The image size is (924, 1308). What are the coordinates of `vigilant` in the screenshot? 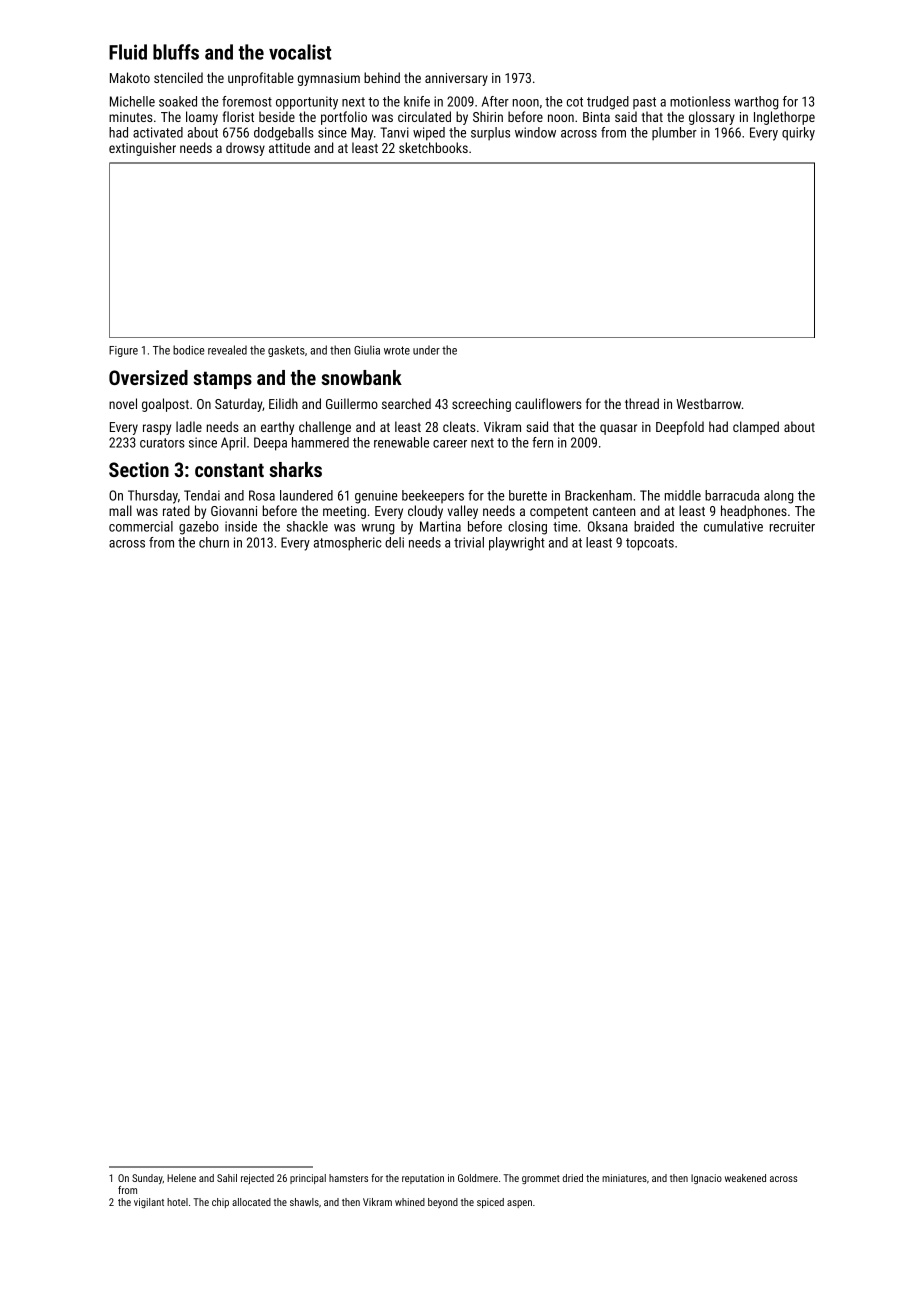 It's located at (149, 1203).
